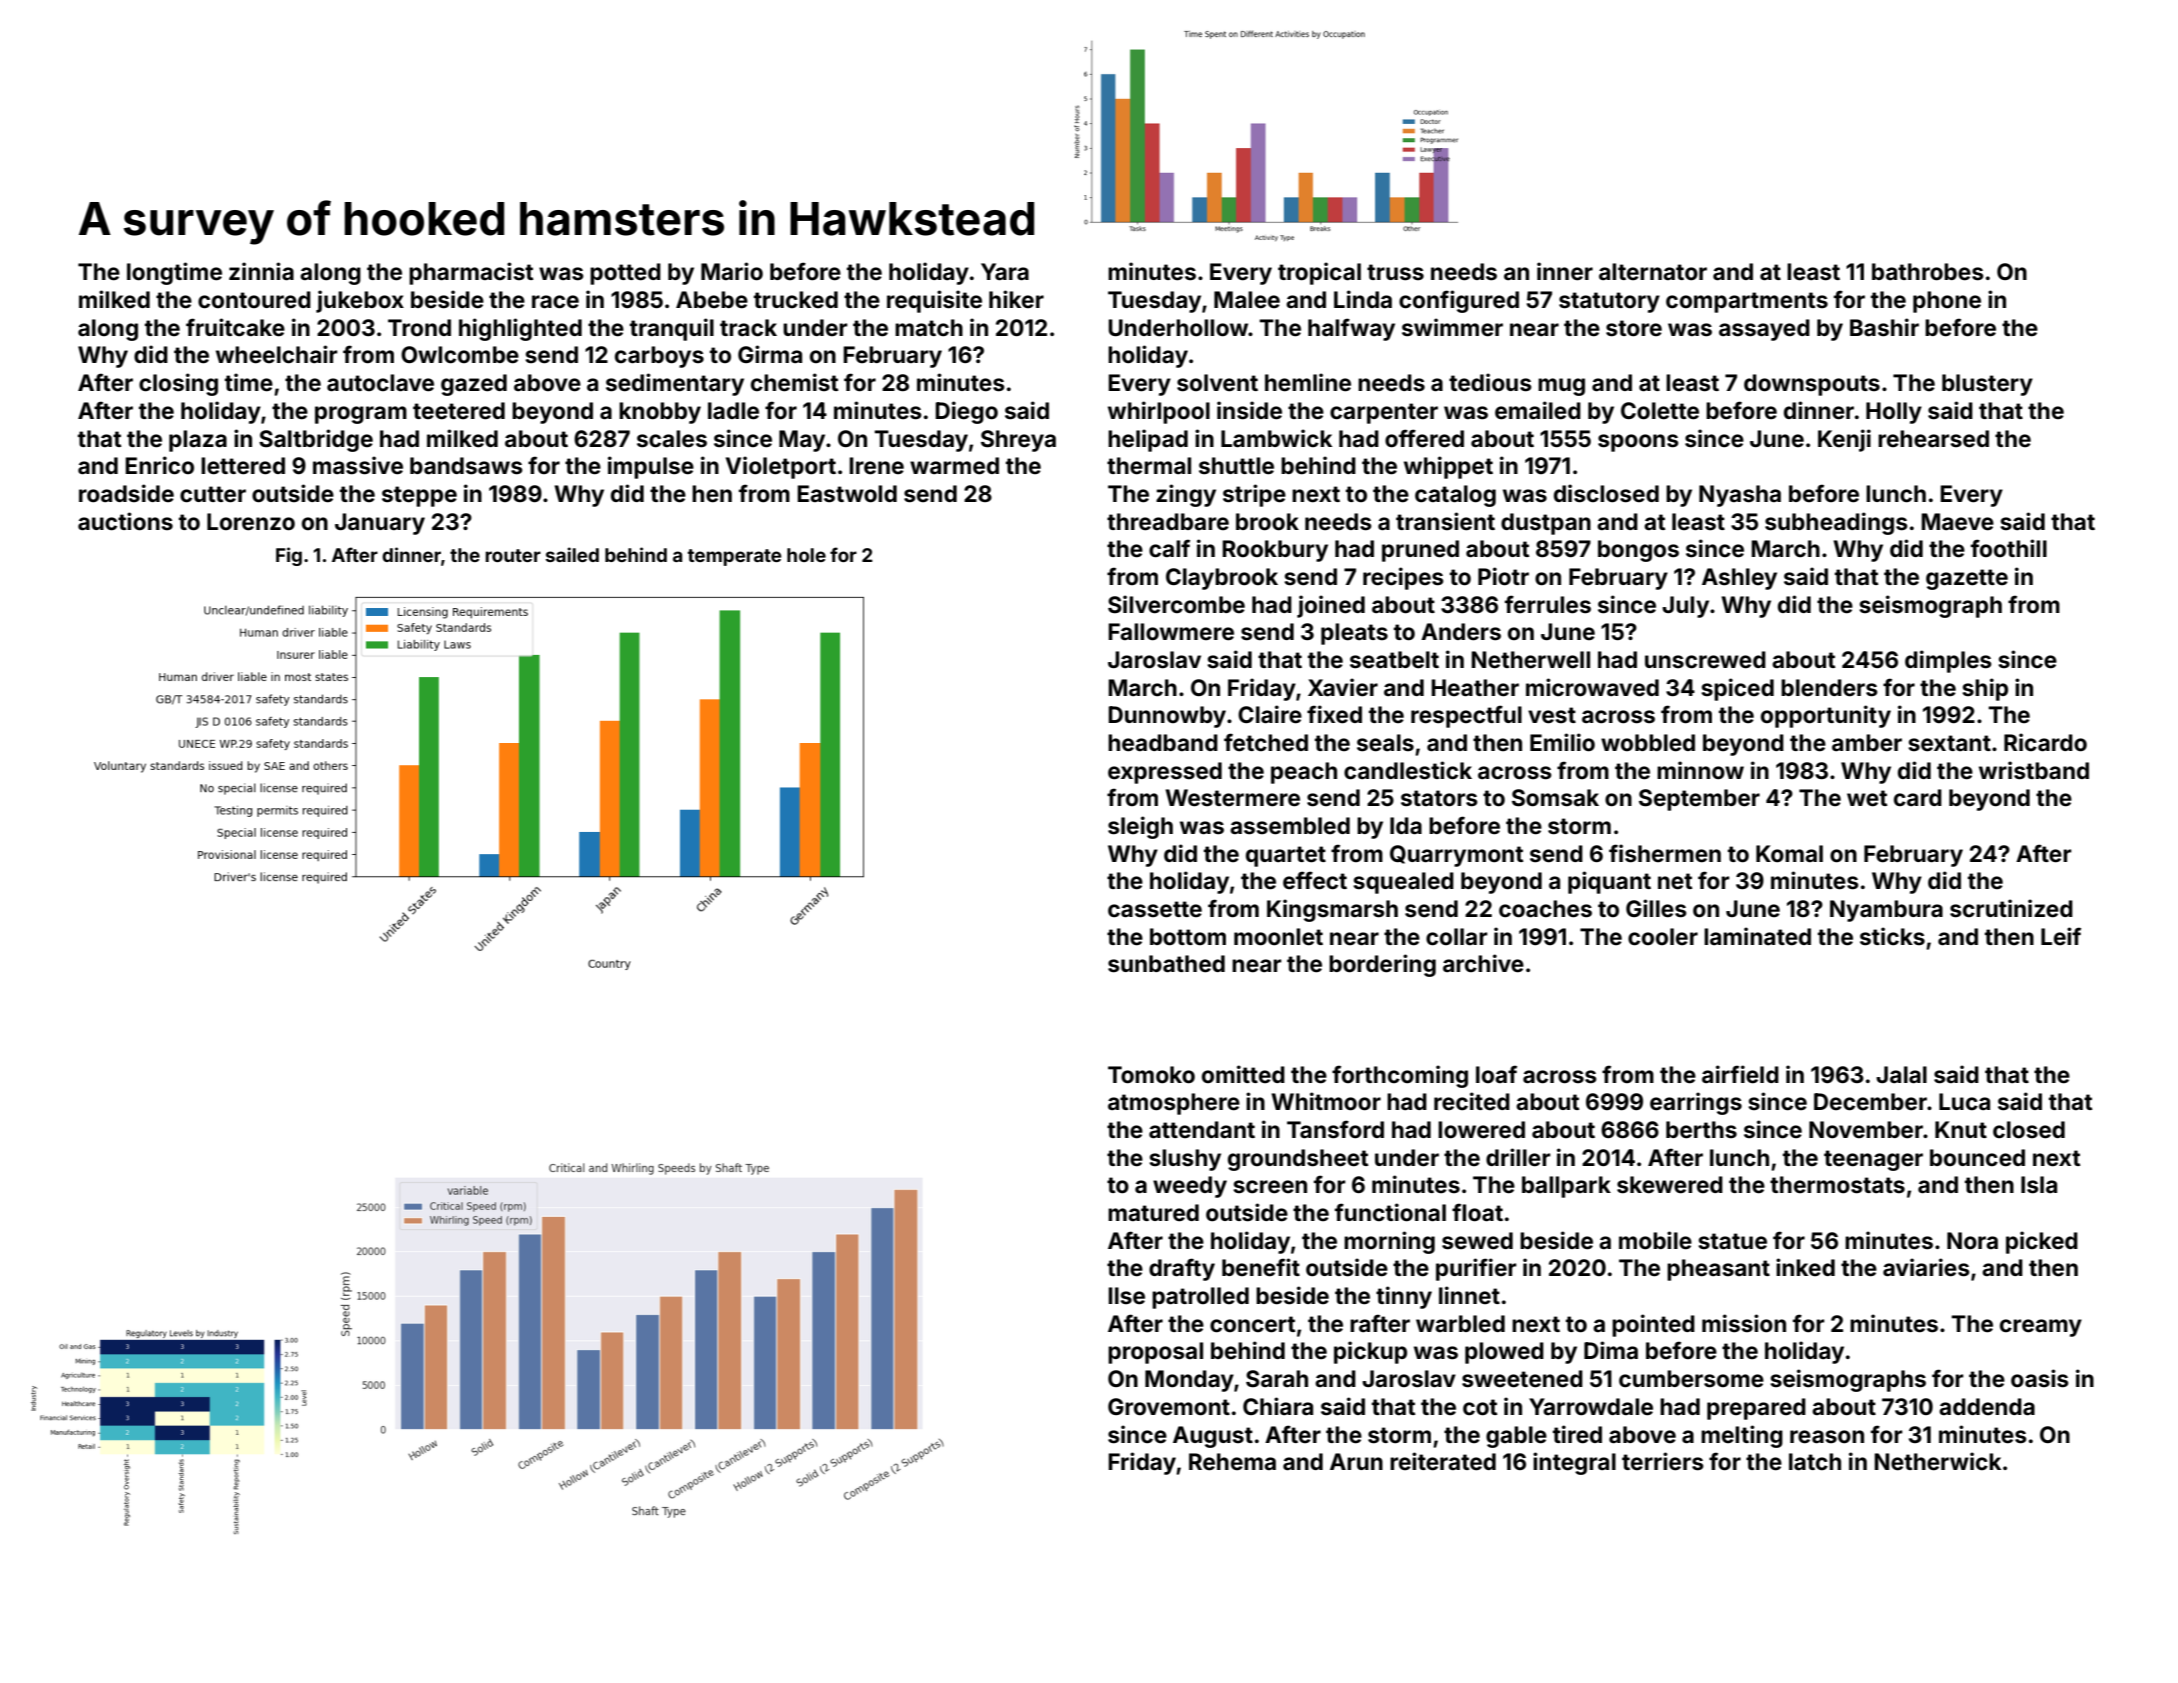 This screenshot has height=1683, width=2178. What do you see at coordinates (1653, 272) in the screenshot?
I see `alternator` at bounding box center [1653, 272].
